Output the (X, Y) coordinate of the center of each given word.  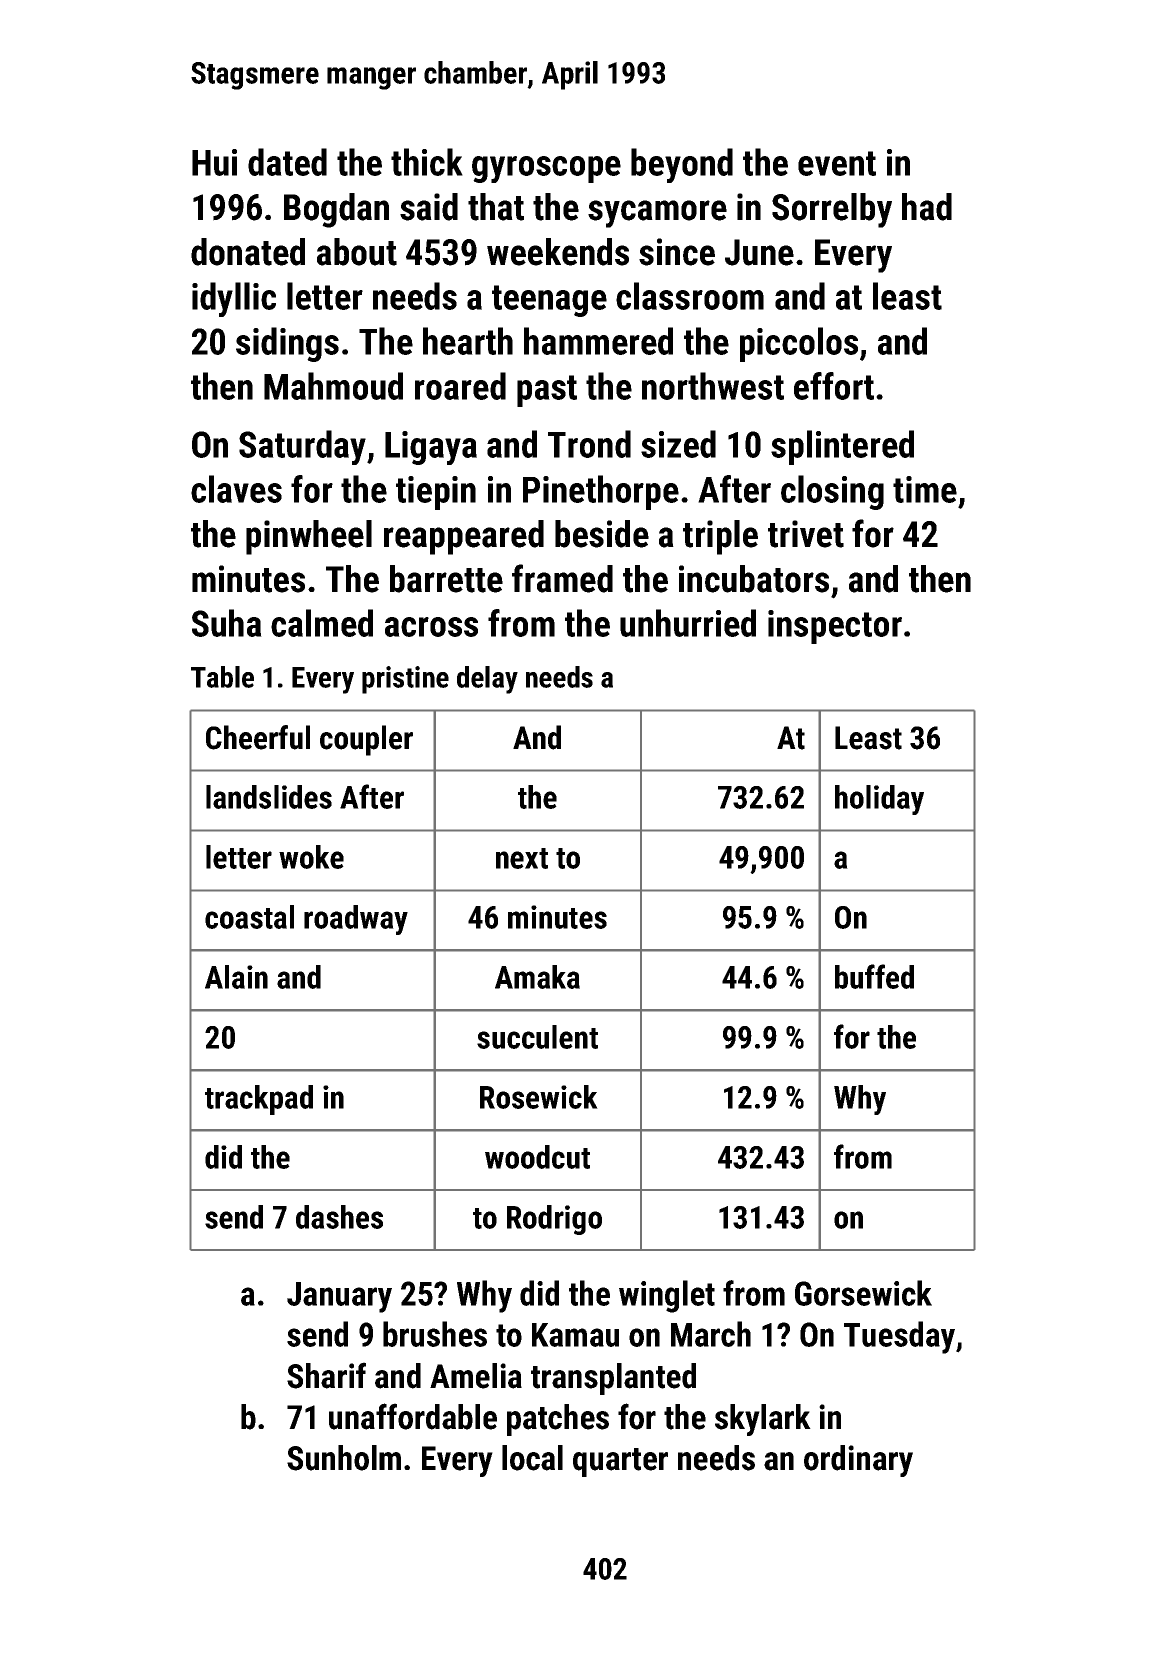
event (837, 163)
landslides (269, 797)
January (339, 1297)
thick (427, 162)
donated (248, 252)
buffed (874, 976)
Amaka (537, 977)
